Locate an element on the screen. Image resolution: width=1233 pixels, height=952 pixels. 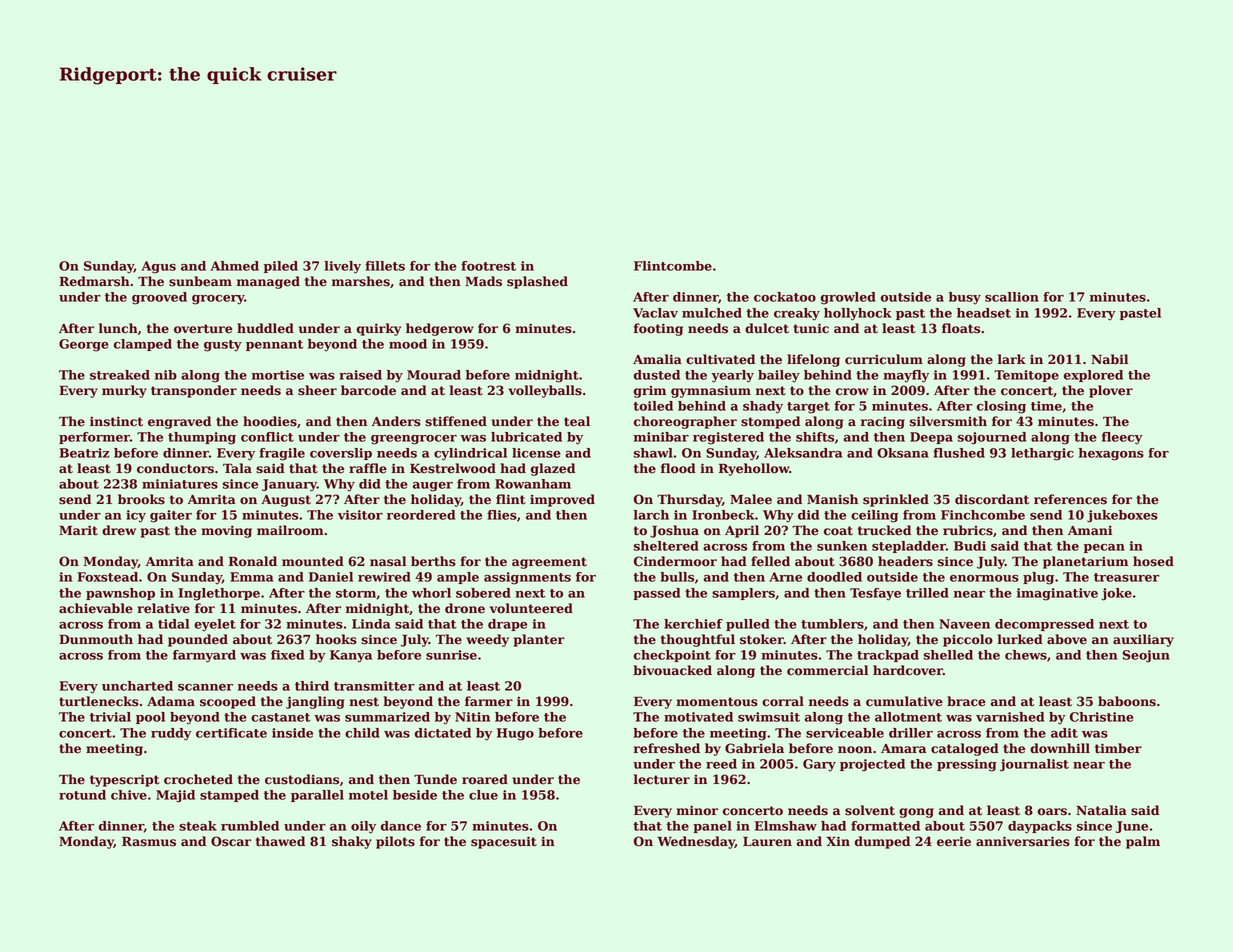
pennant is located at coordinates (274, 345).
